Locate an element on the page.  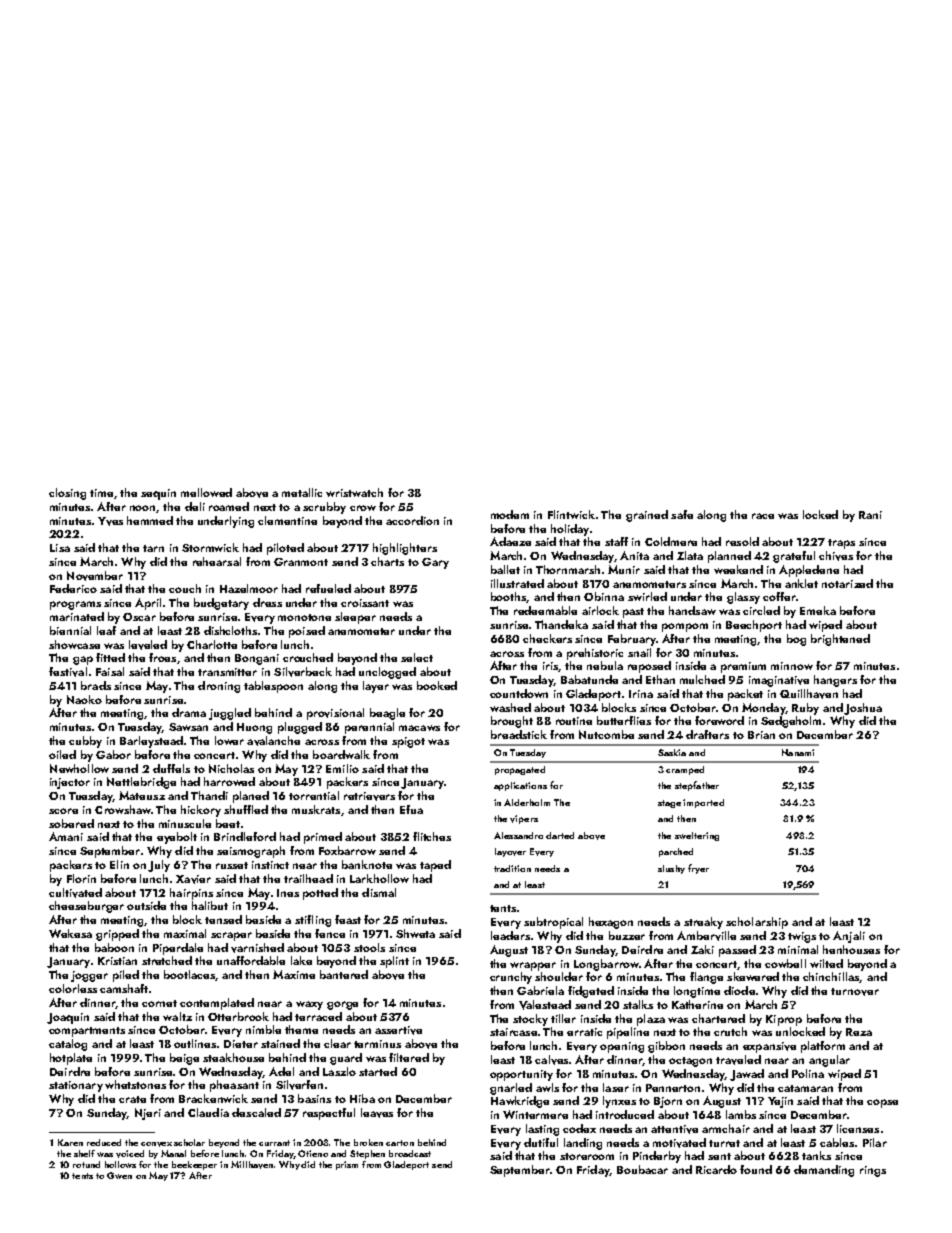
Hazelmoor is located at coordinates (249, 588).
